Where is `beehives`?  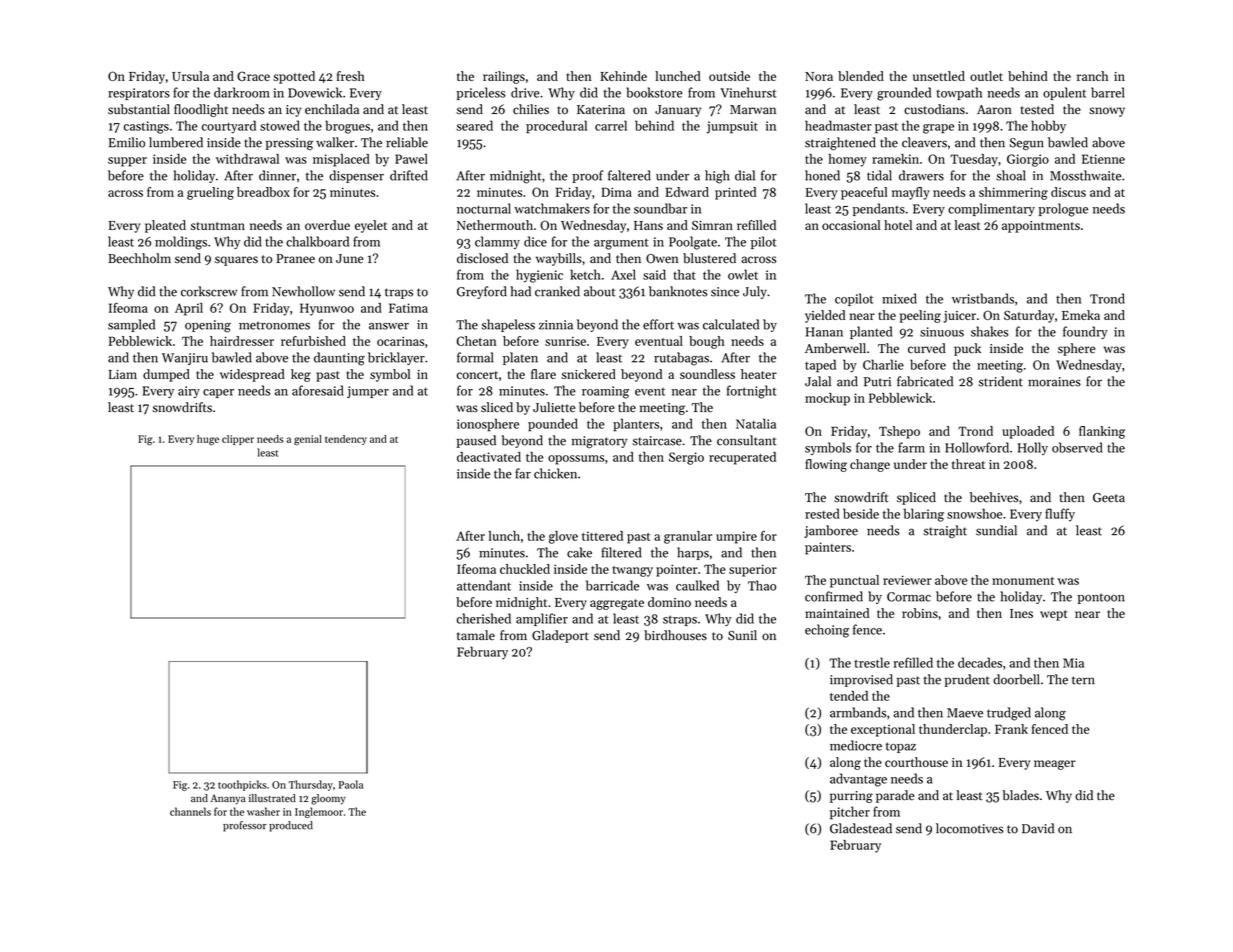 beehives is located at coordinates (994, 497).
